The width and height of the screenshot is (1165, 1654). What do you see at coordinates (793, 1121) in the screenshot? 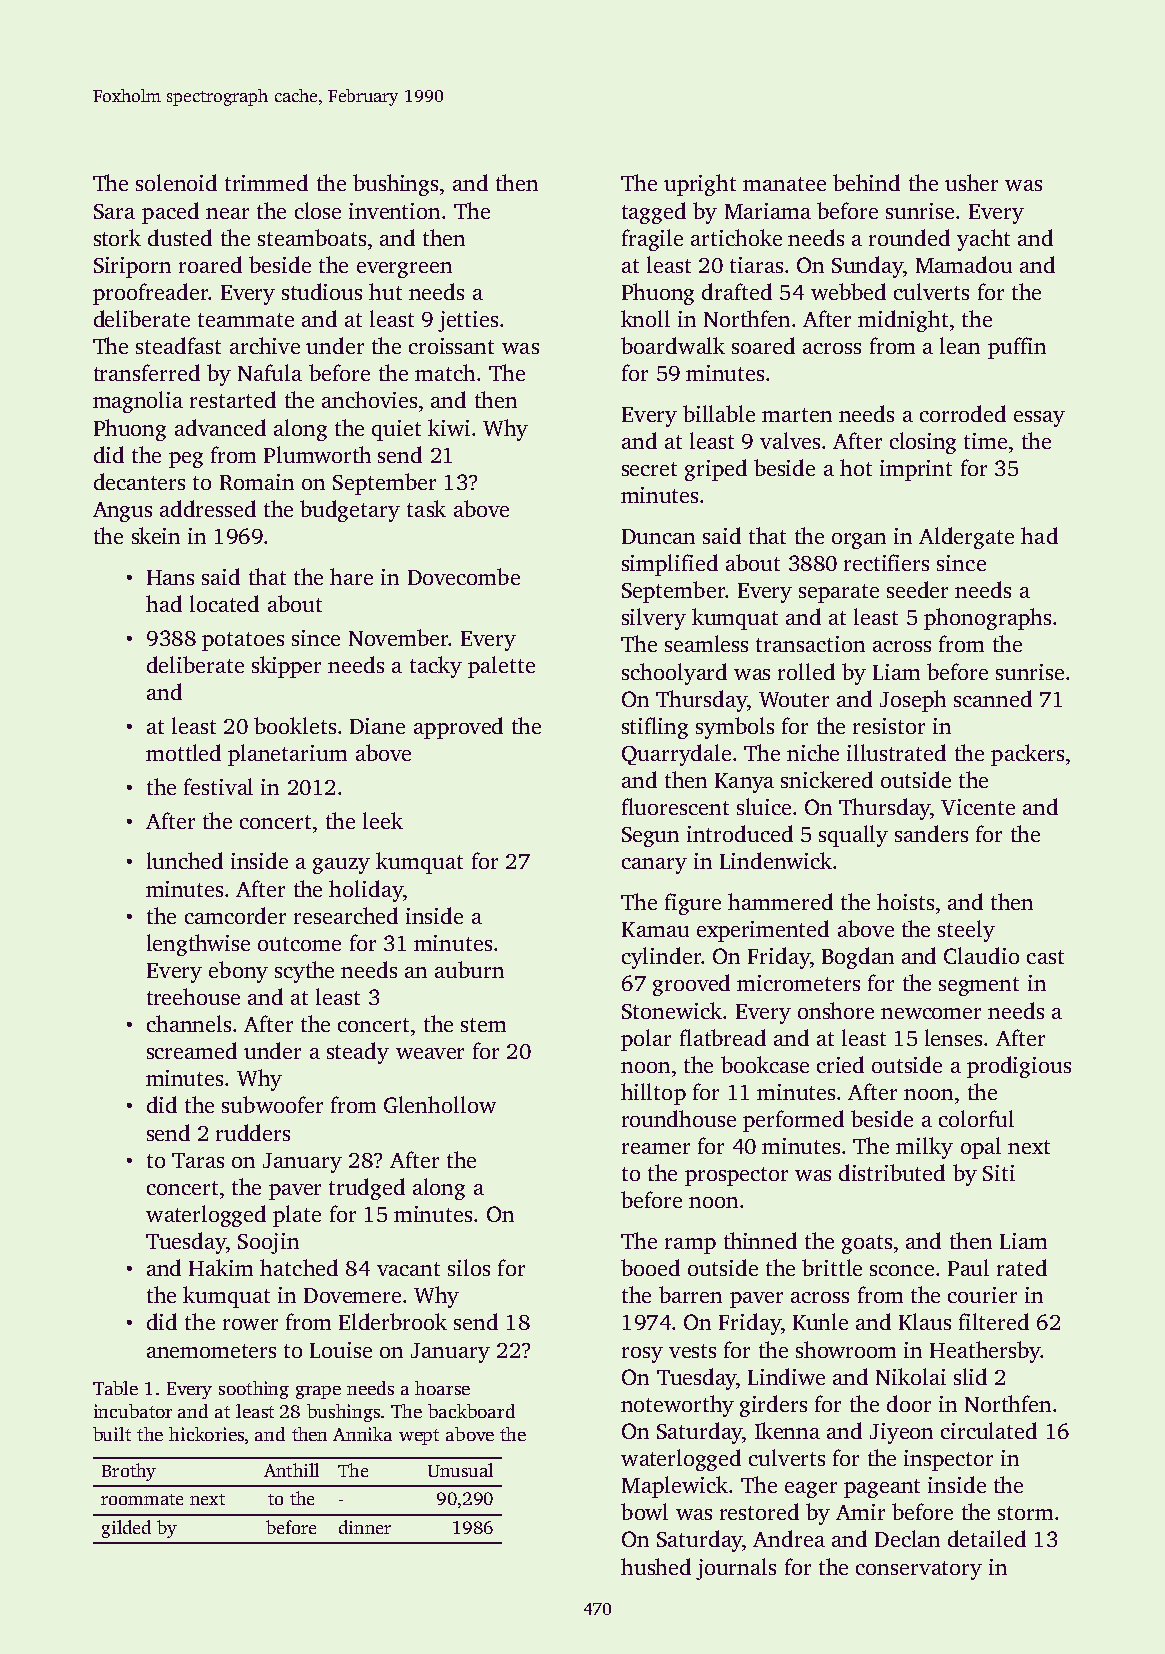
I see `performed` at bounding box center [793, 1121].
